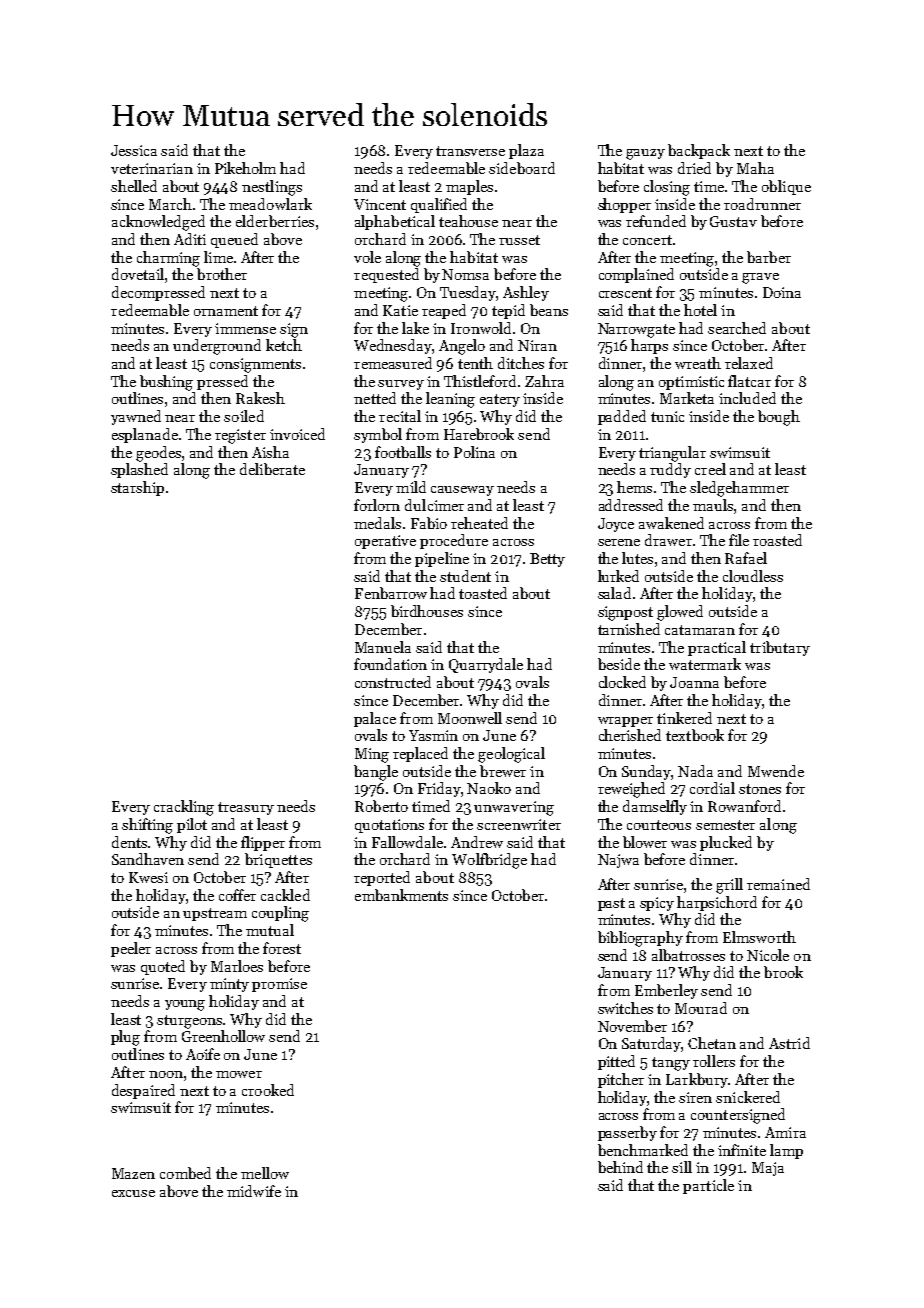  I want to click on lime, so click(218, 257).
